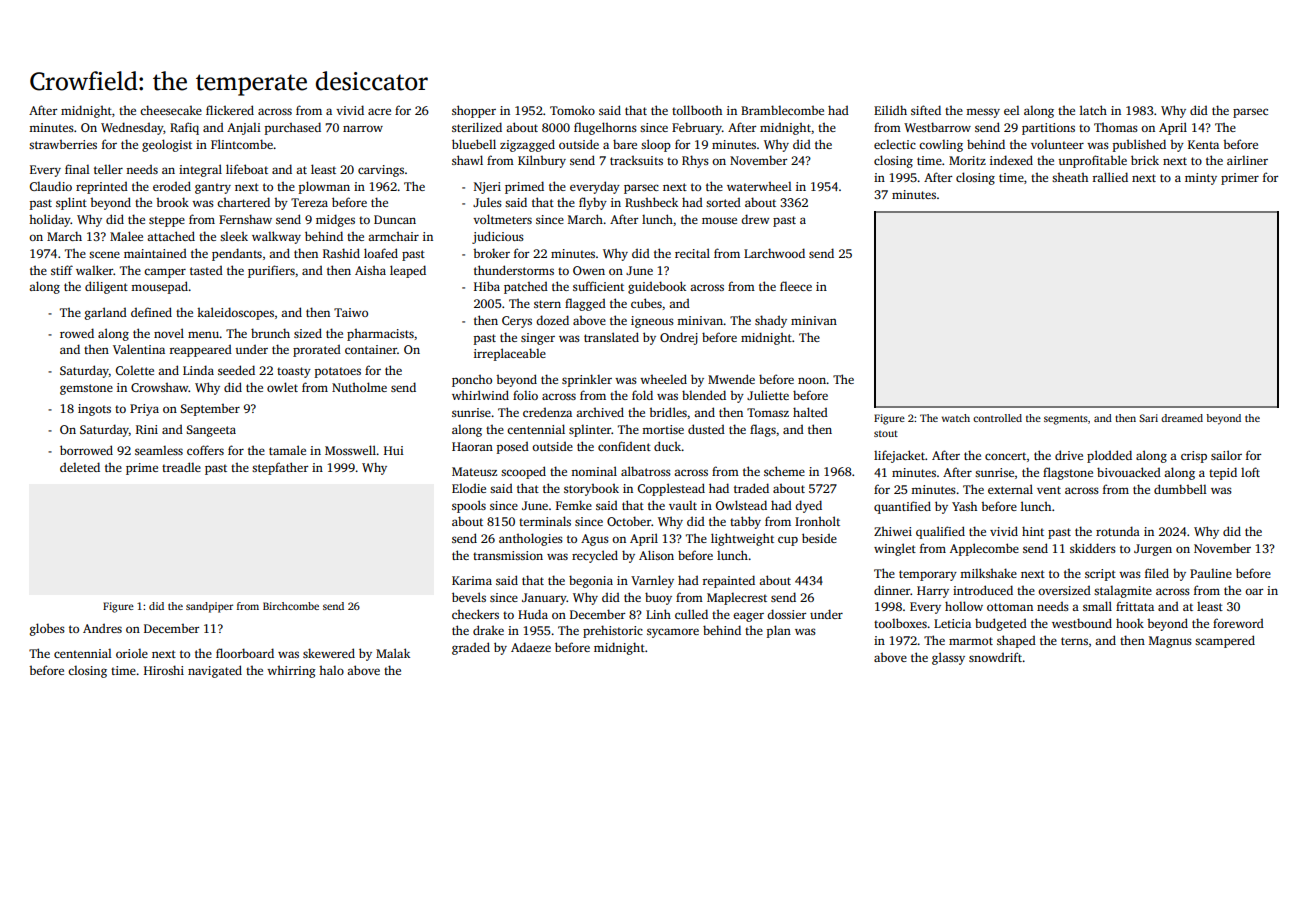 The height and width of the screenshot is (924, 1308). Describe the element at coordinates (50, 220) in the screenshot. I see `holiday` at that location.
